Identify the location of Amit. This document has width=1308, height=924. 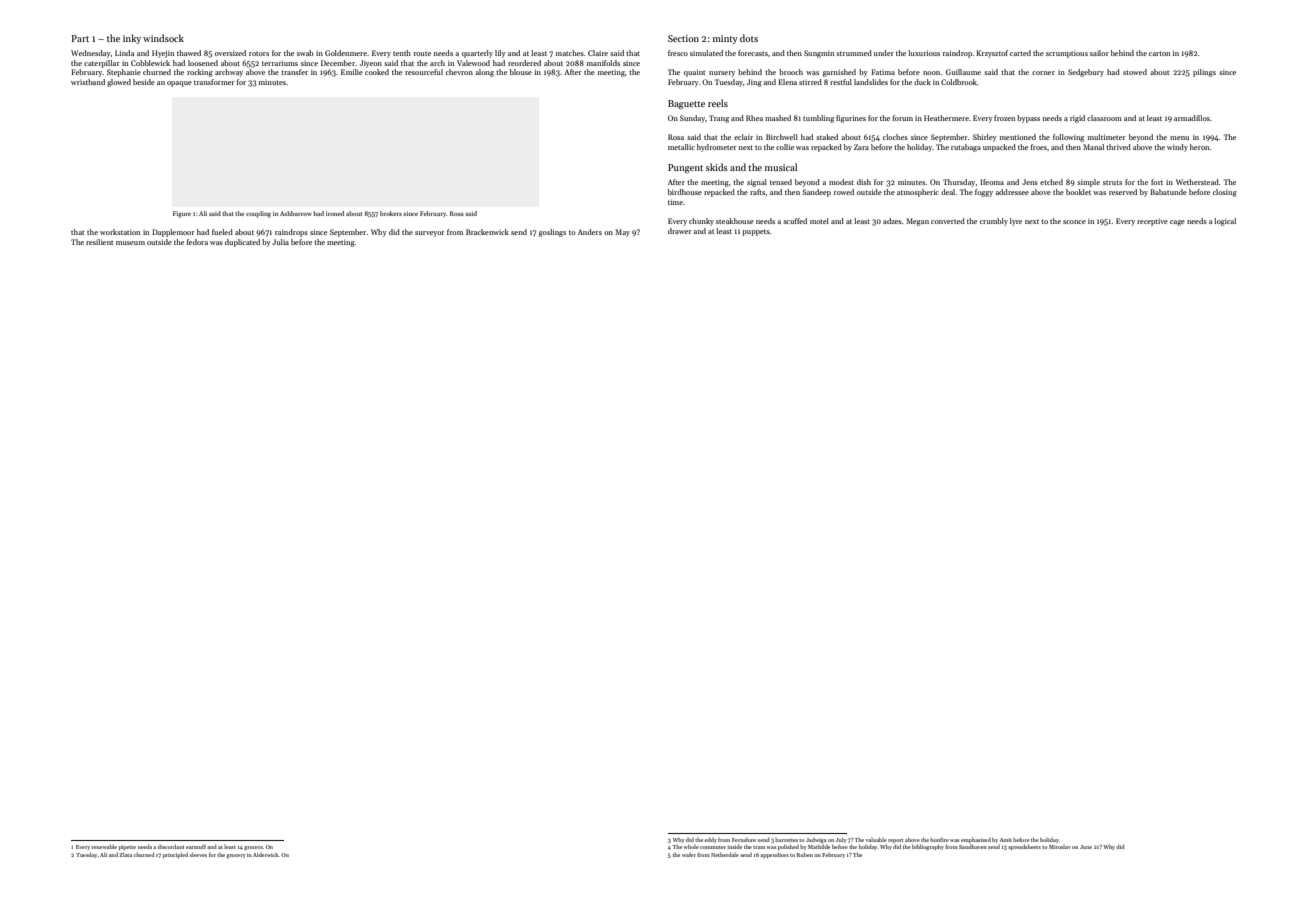
(1006, 840).
